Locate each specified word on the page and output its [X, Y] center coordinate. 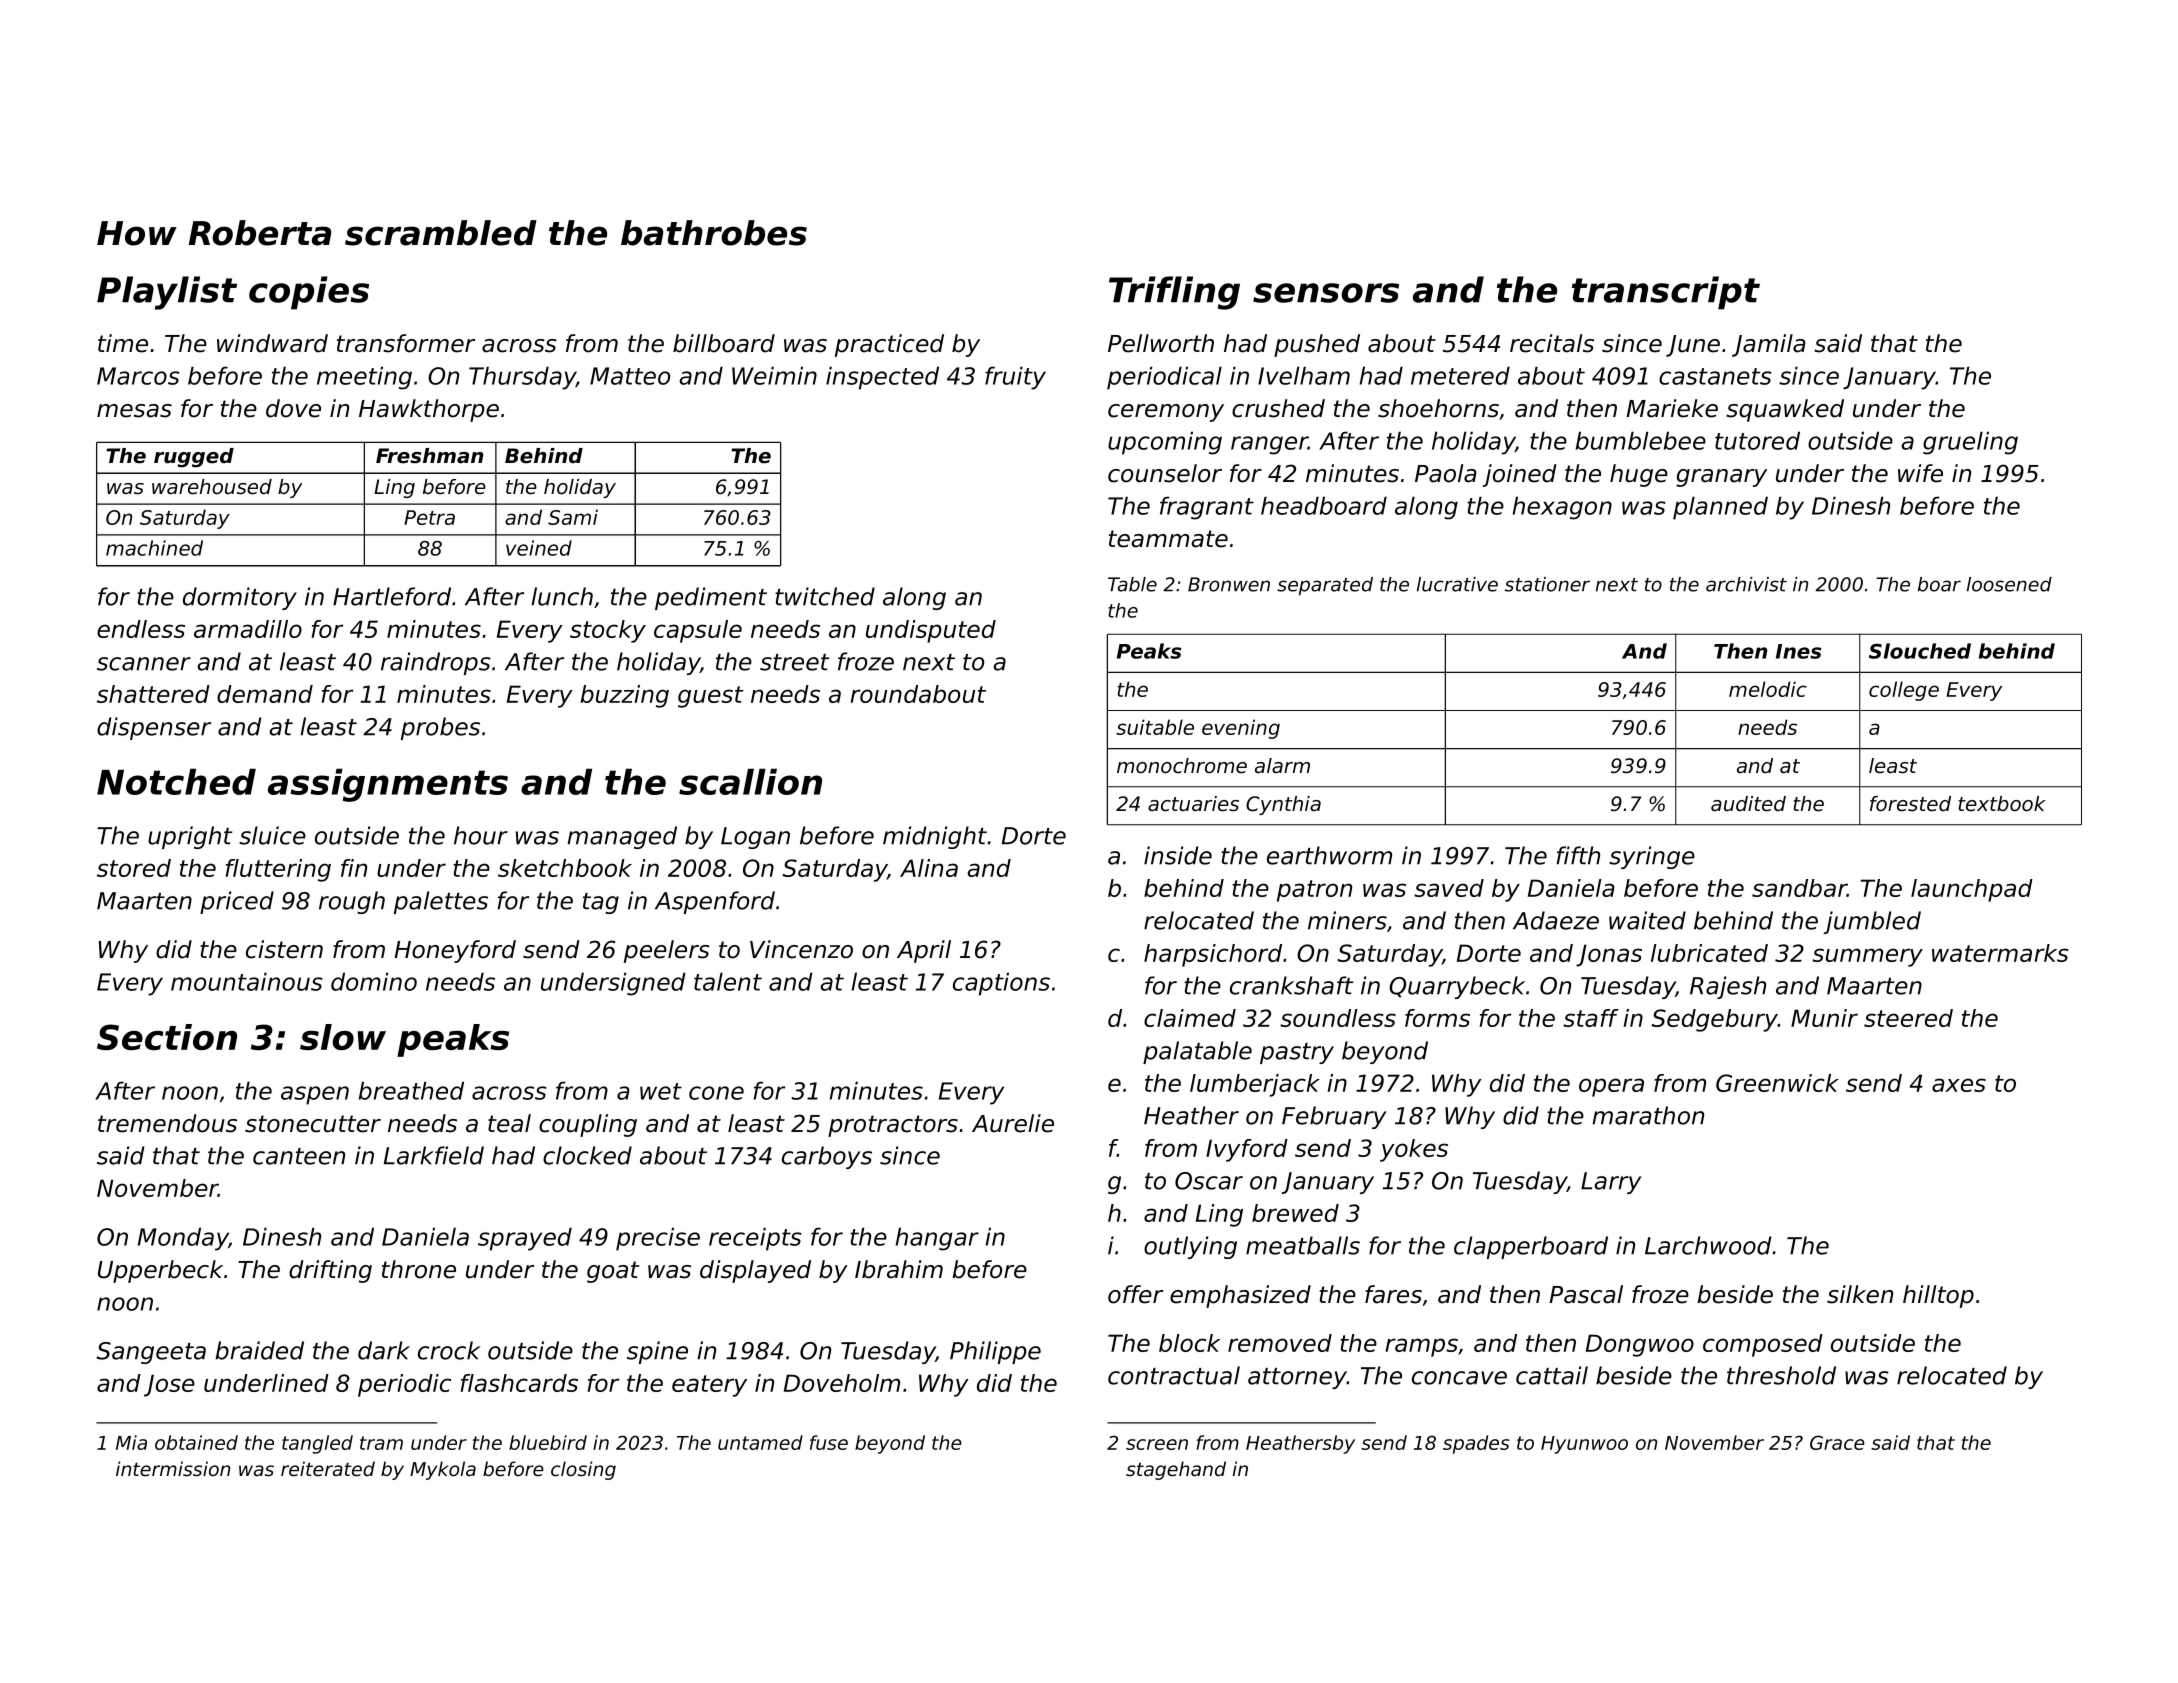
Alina [929, 868]
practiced [889, 345]
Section [167, 1037]
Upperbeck [160, 1271]
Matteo [630, 376]
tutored [1757, 440]
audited [1748, 804]
